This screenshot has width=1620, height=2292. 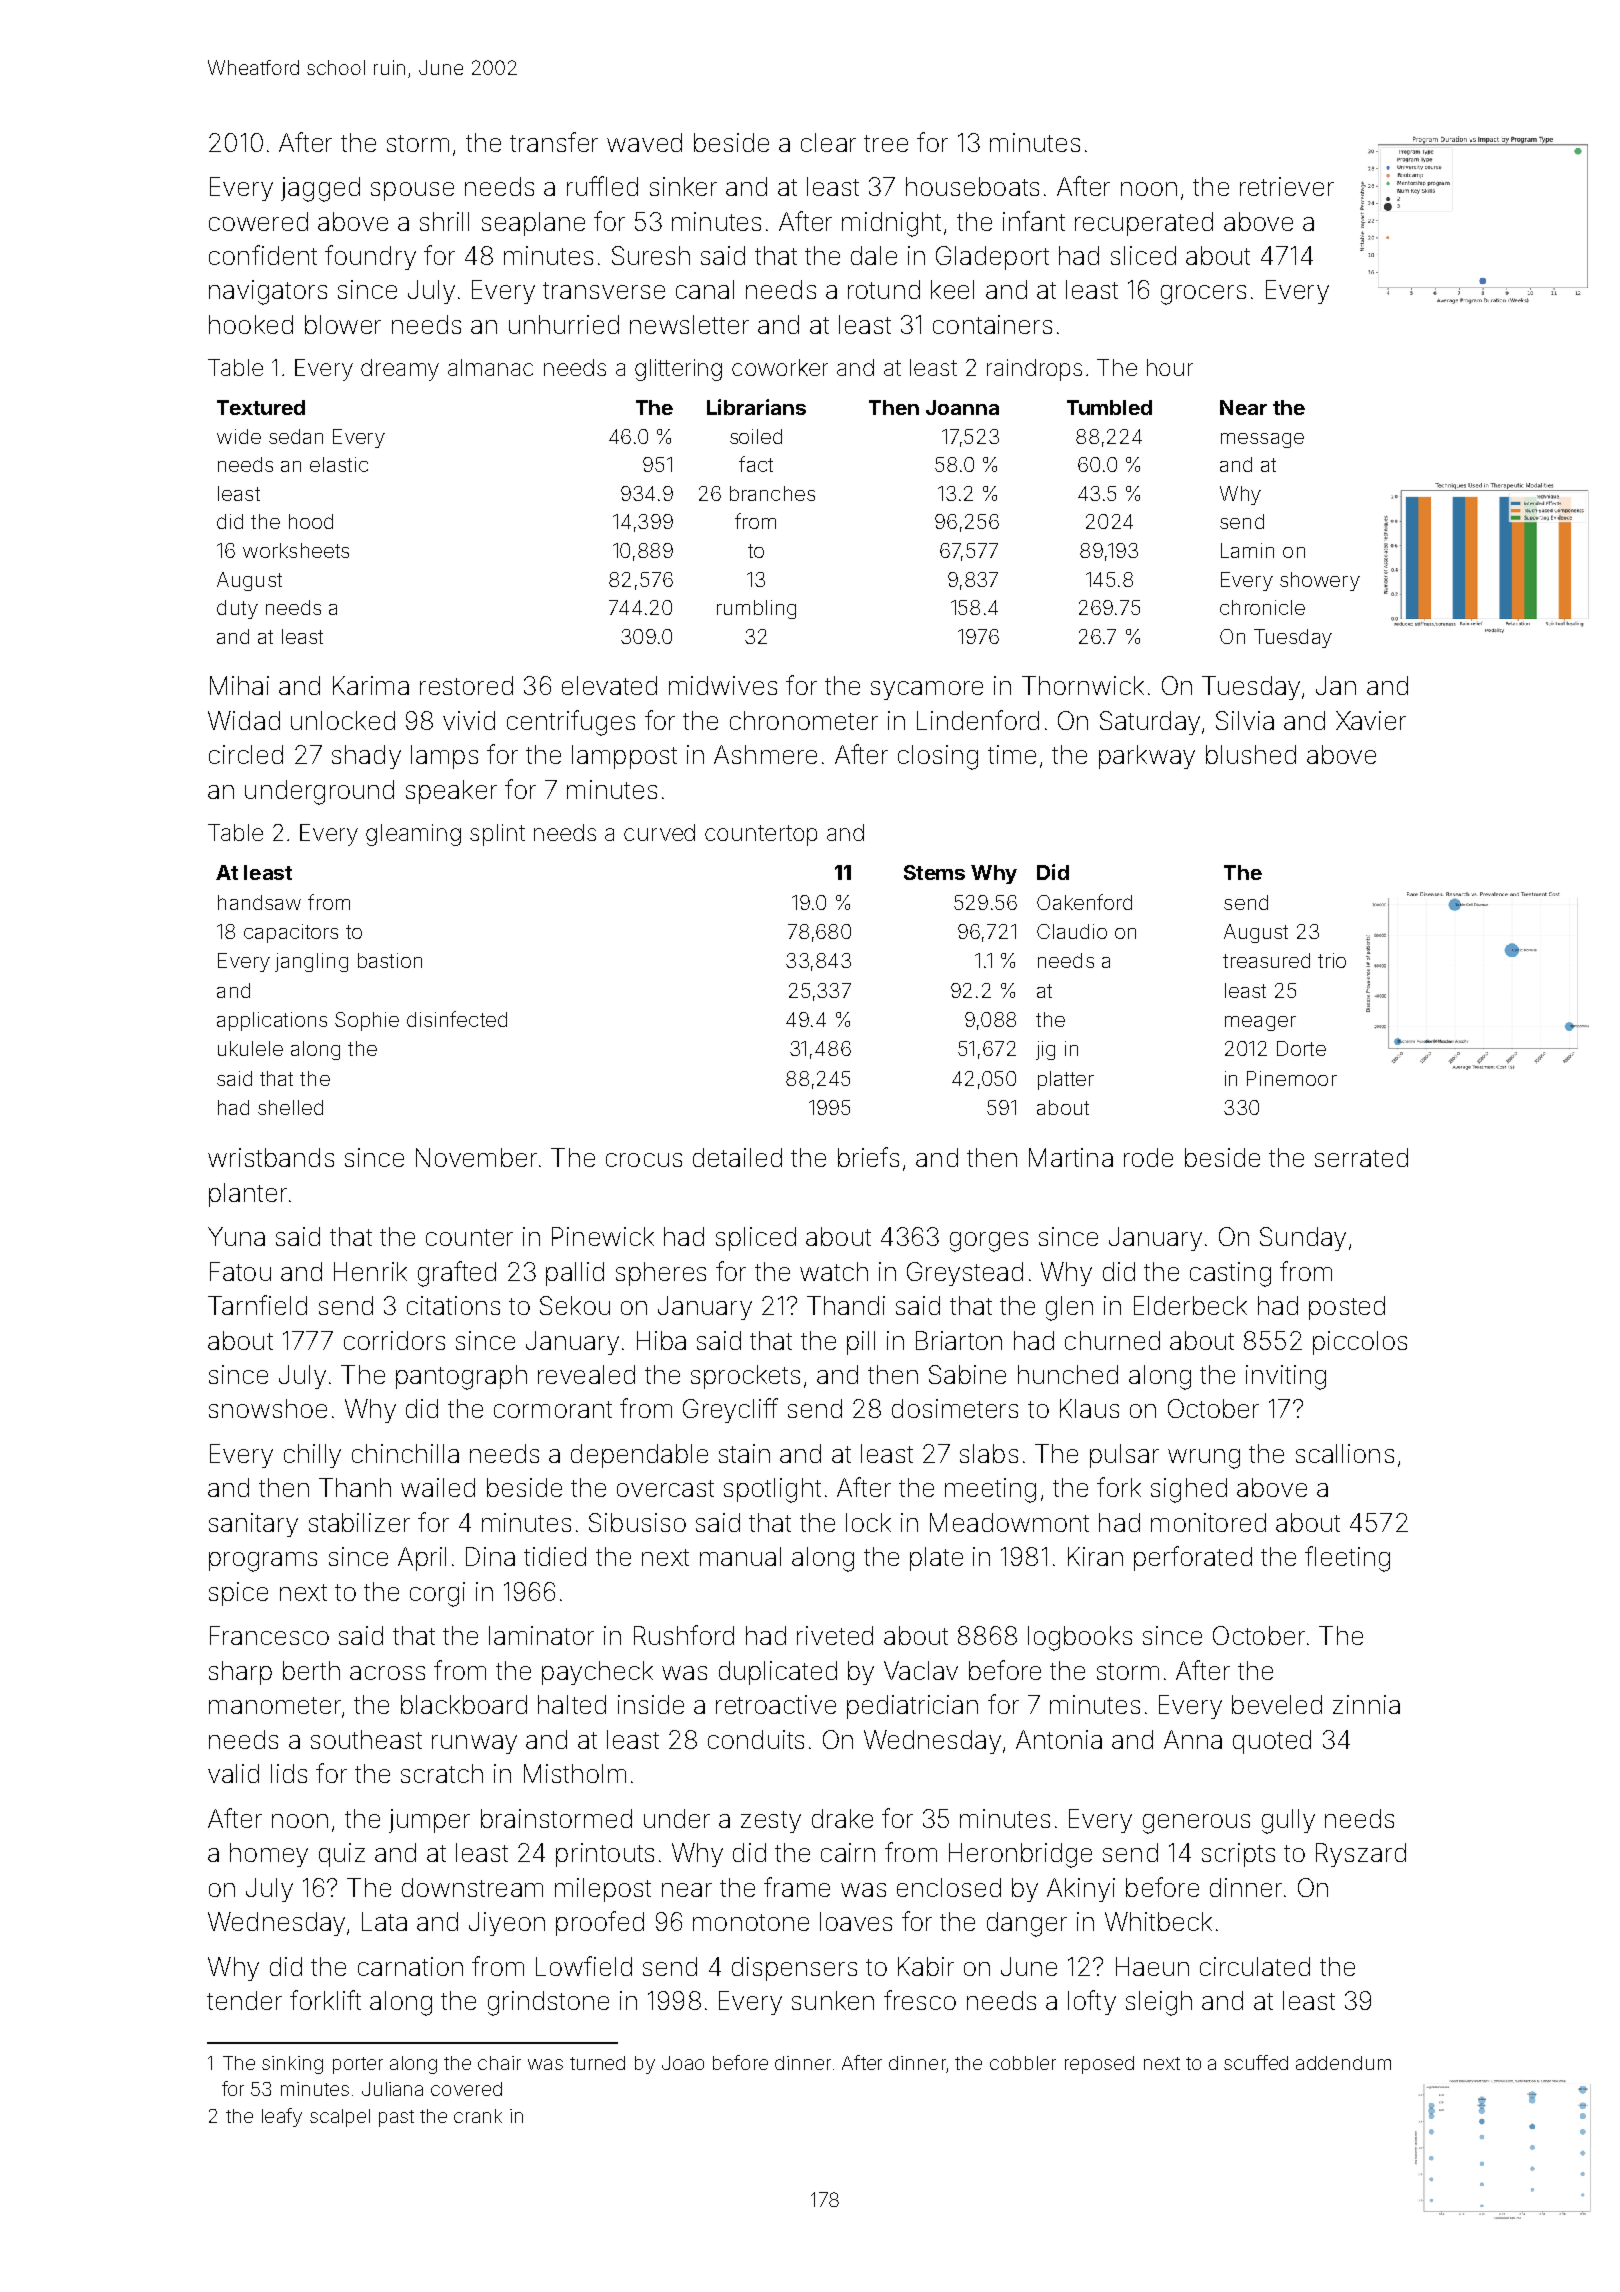 I want to click on transfer, so click(x=554, y=142).
